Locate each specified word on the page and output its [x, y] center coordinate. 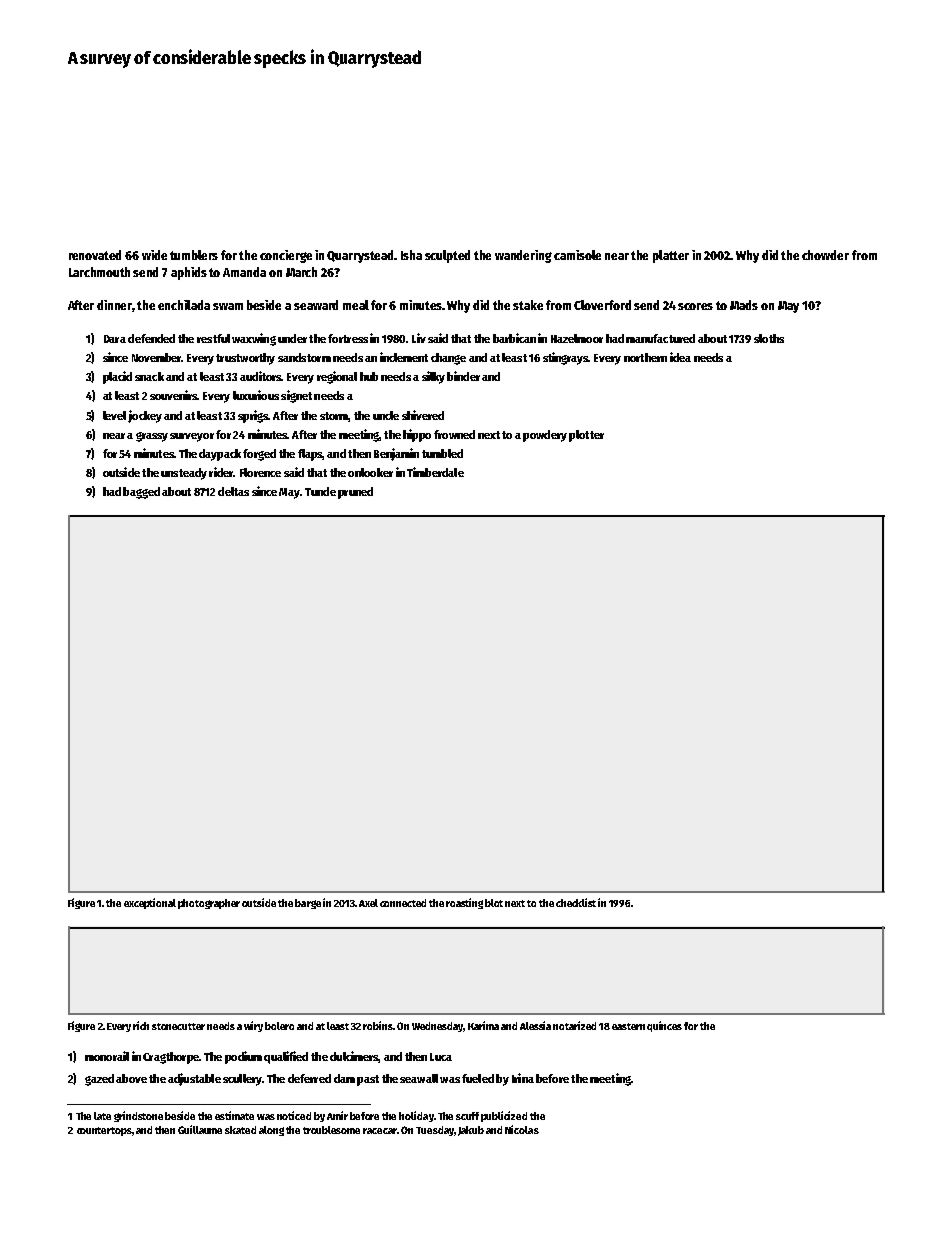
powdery [545, 436]
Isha [411, 255]
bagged [141, 493]
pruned [355, 493]
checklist [576, 902]
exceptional [150, 903]
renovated [95, 255]
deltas [233, 491]
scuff [467, 1116]
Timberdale [435, 472]
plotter [586, 436]
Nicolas [522, 1129]
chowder [825, 255]
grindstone [138, 1116]
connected [403, 903]
